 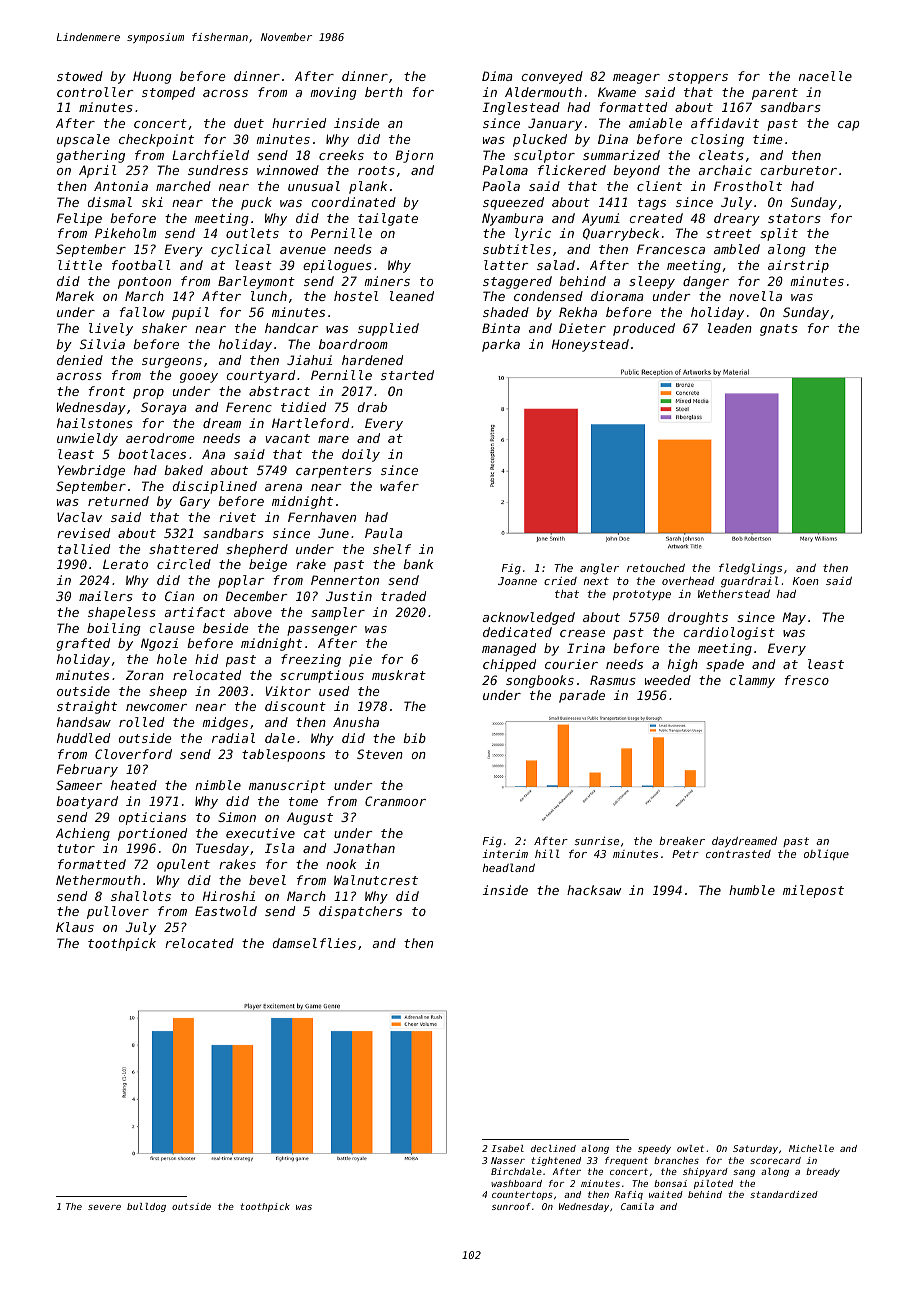 I want to click on tallied, so click(x=83, y=549).
